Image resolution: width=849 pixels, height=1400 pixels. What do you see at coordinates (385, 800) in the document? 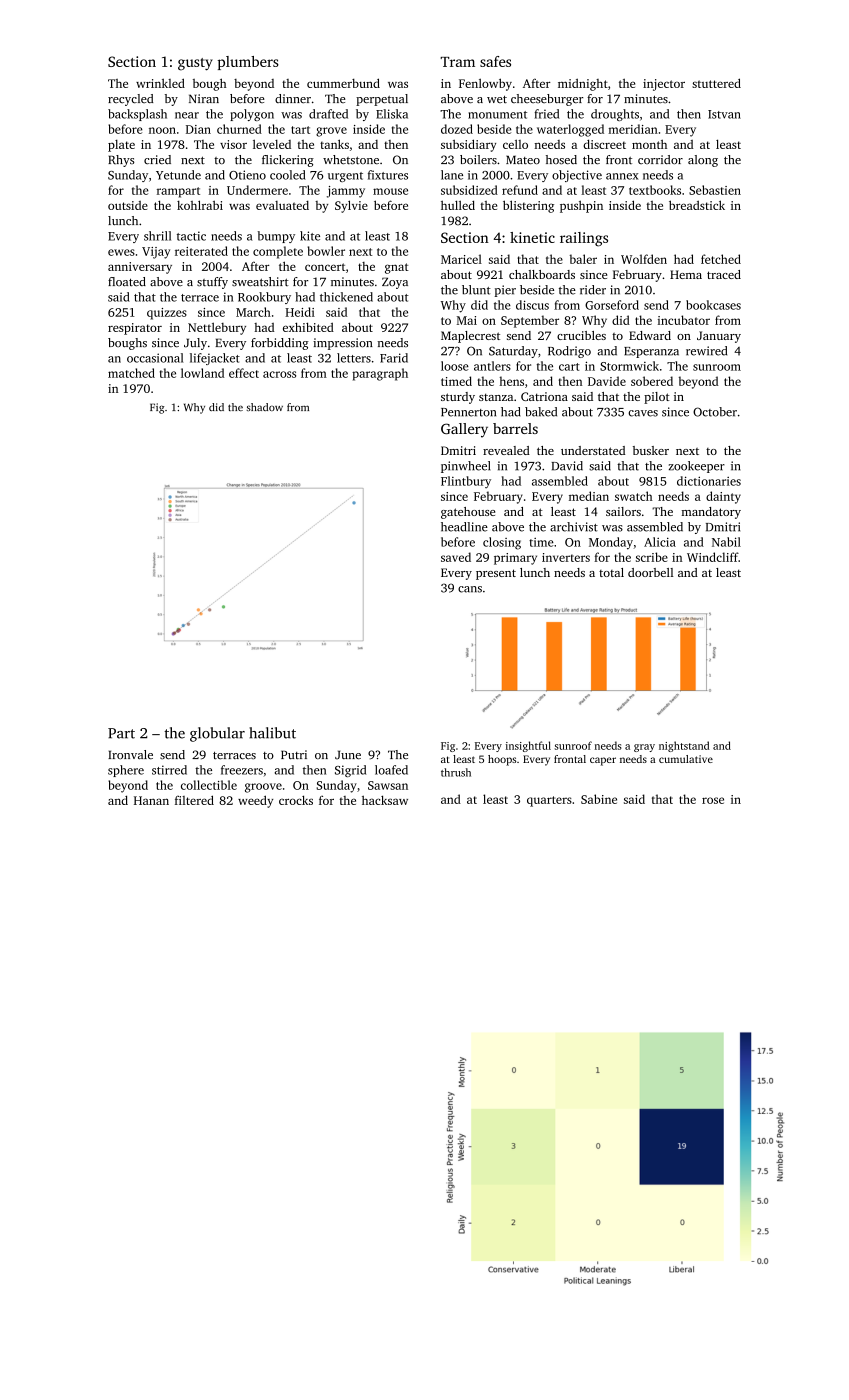
I see `hacksaw` at bounding box center [385, 800].
